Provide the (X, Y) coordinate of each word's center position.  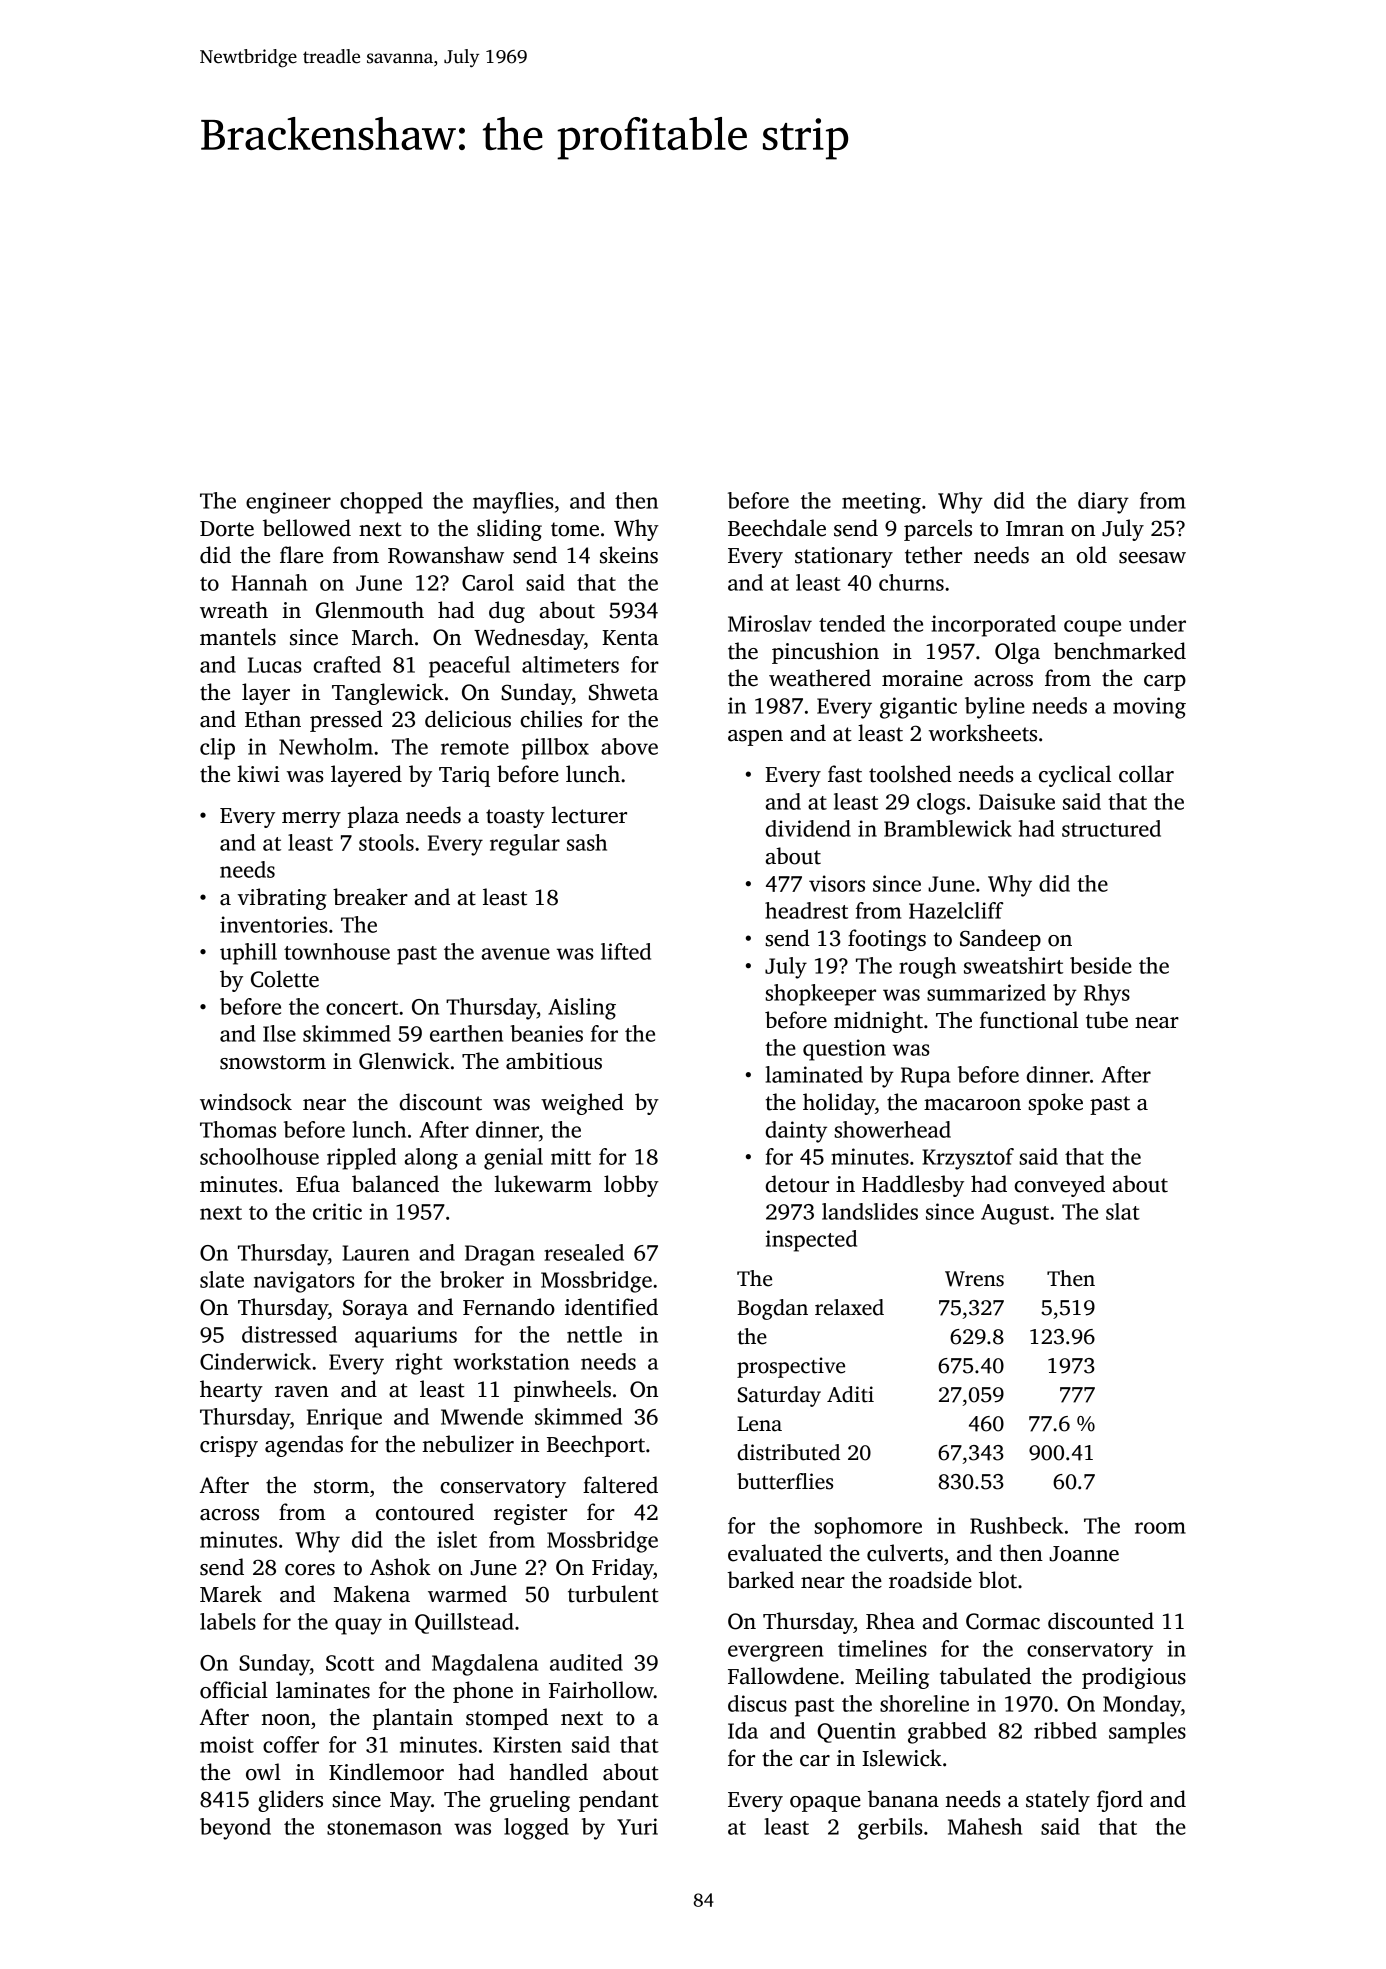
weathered (820, 678)
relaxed (849, 1307)
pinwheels (562, 1391)
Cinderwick (255, 1361)
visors (837, 883)
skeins (629, 555)
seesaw (1152, 558)
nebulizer (468, 1444)
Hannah (269, 582)
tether (933, 555)
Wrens (974, 1279)
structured (1111, 828)
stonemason (384, 1828)
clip (217, 749)
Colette (285, 979)
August (1015, 1214)
